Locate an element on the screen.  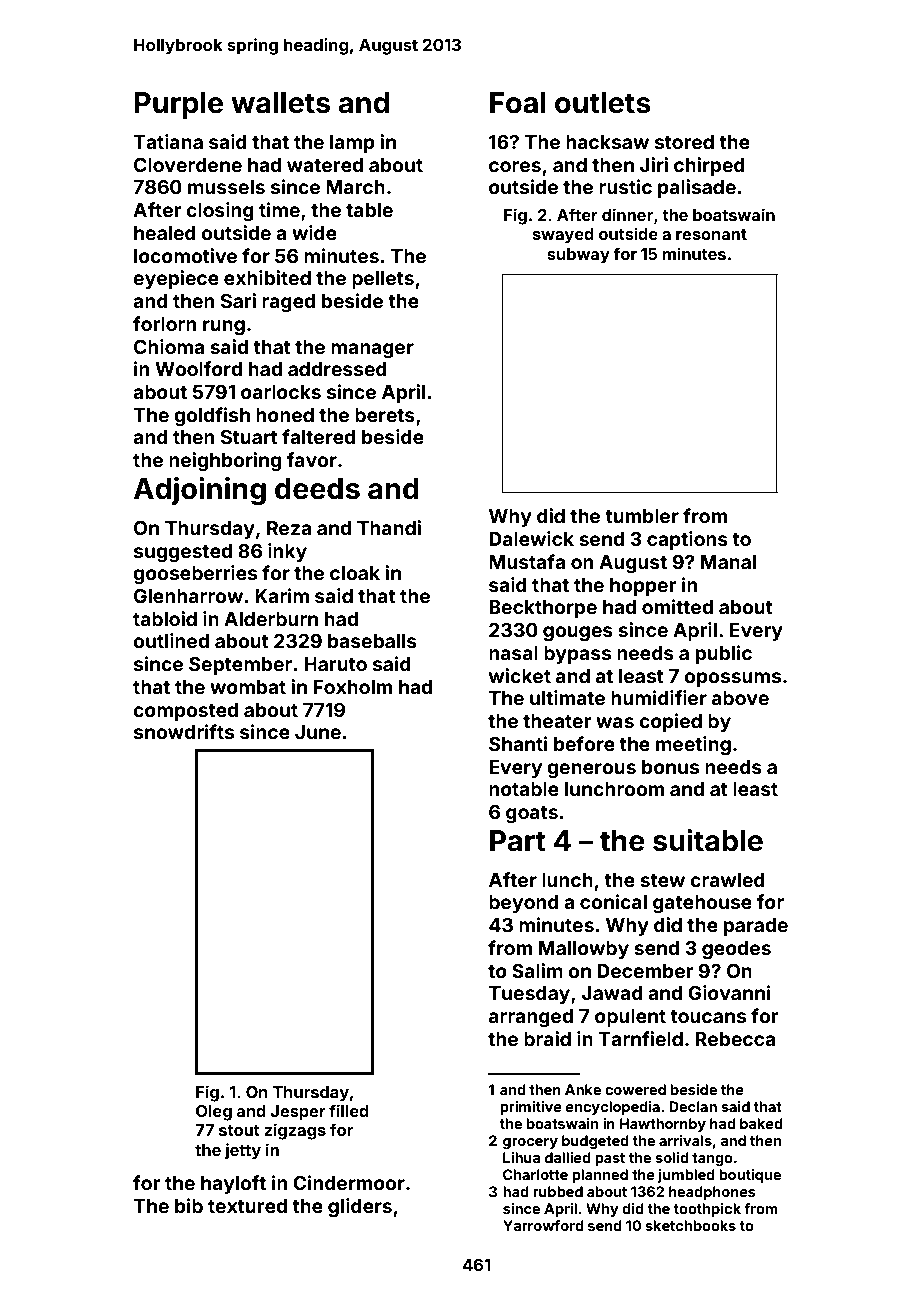
Foal is located at coordinates (518, 103).
